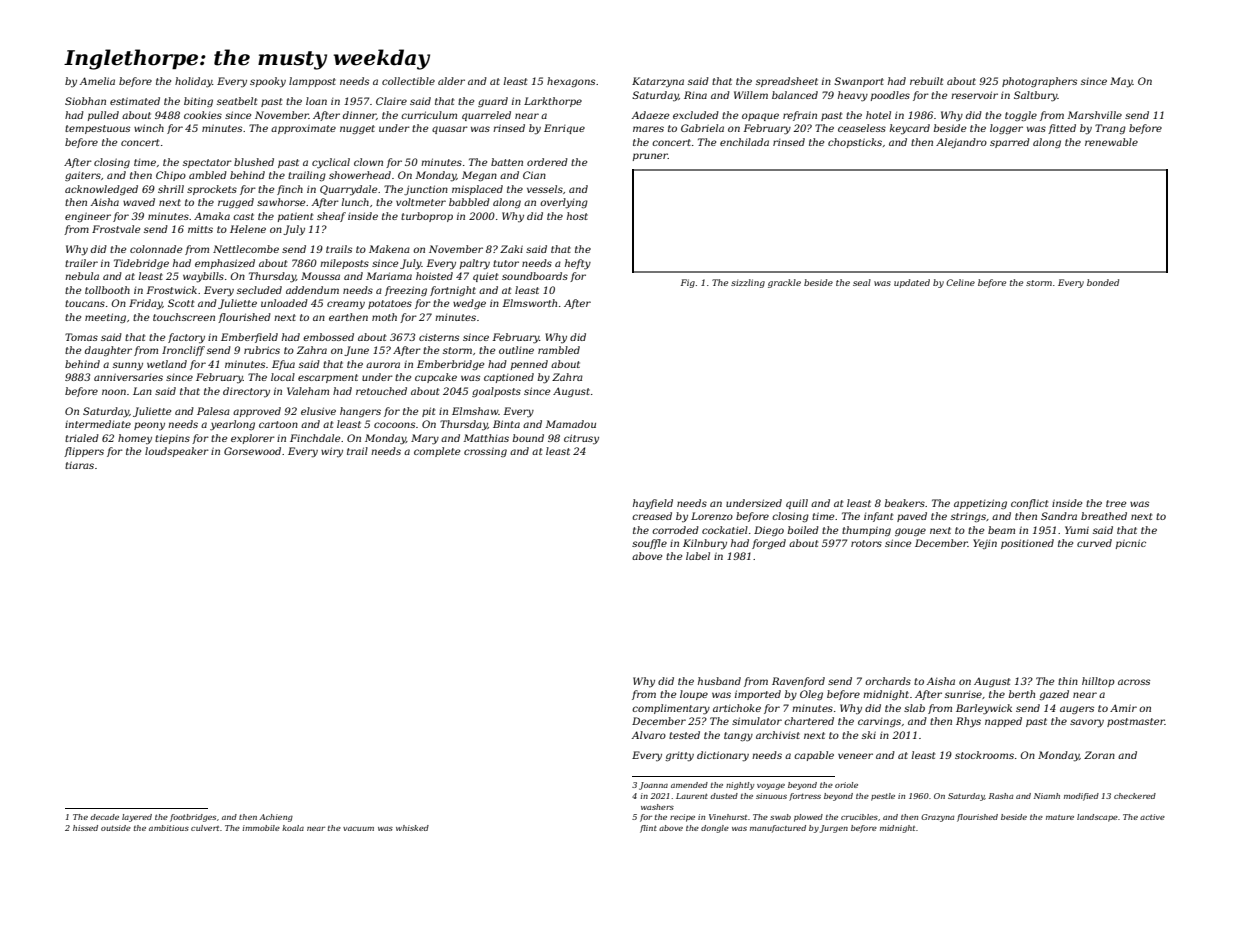 The height and width of the document is (952, 1233). What do you see at coordinates (798, 682) in the document?
I see `Ravenford` at bounding box center [798, 682].
